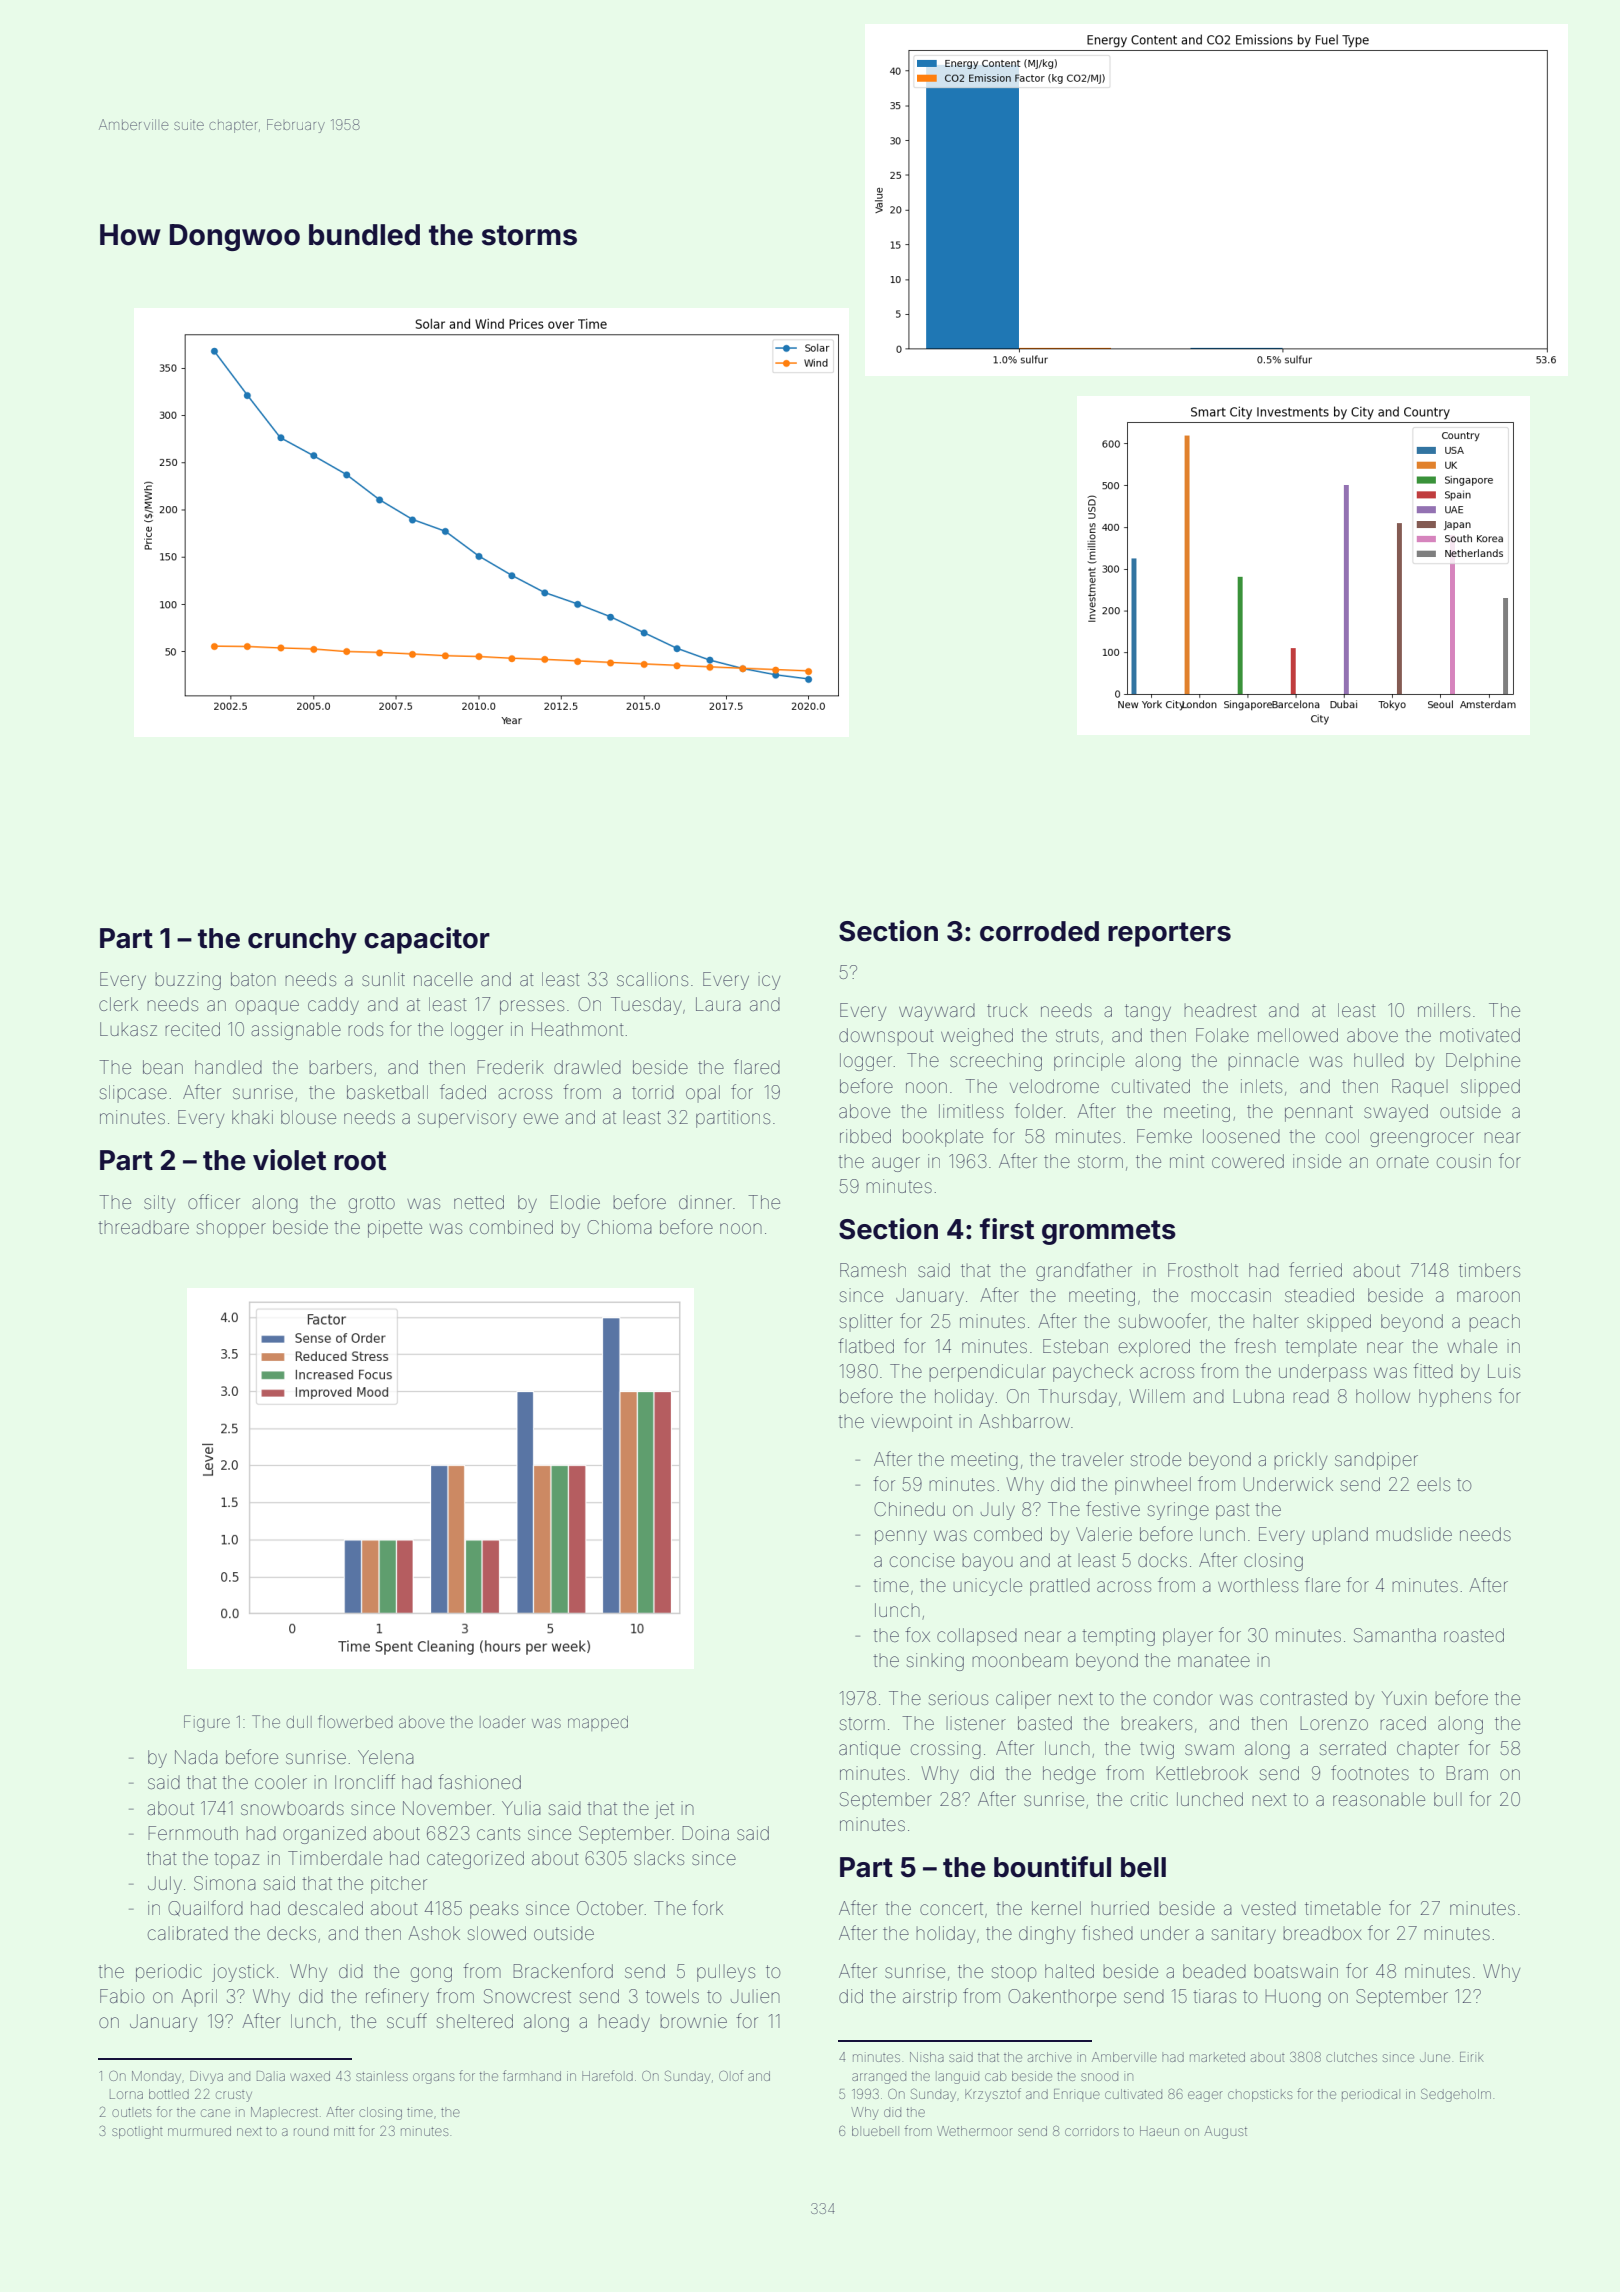 The width and height of the screenshot is (1620, 2292). What do you see at coordinates (937, 1012) in the screenshot?
I see `wayward` at bounding box center [937, 1012].
